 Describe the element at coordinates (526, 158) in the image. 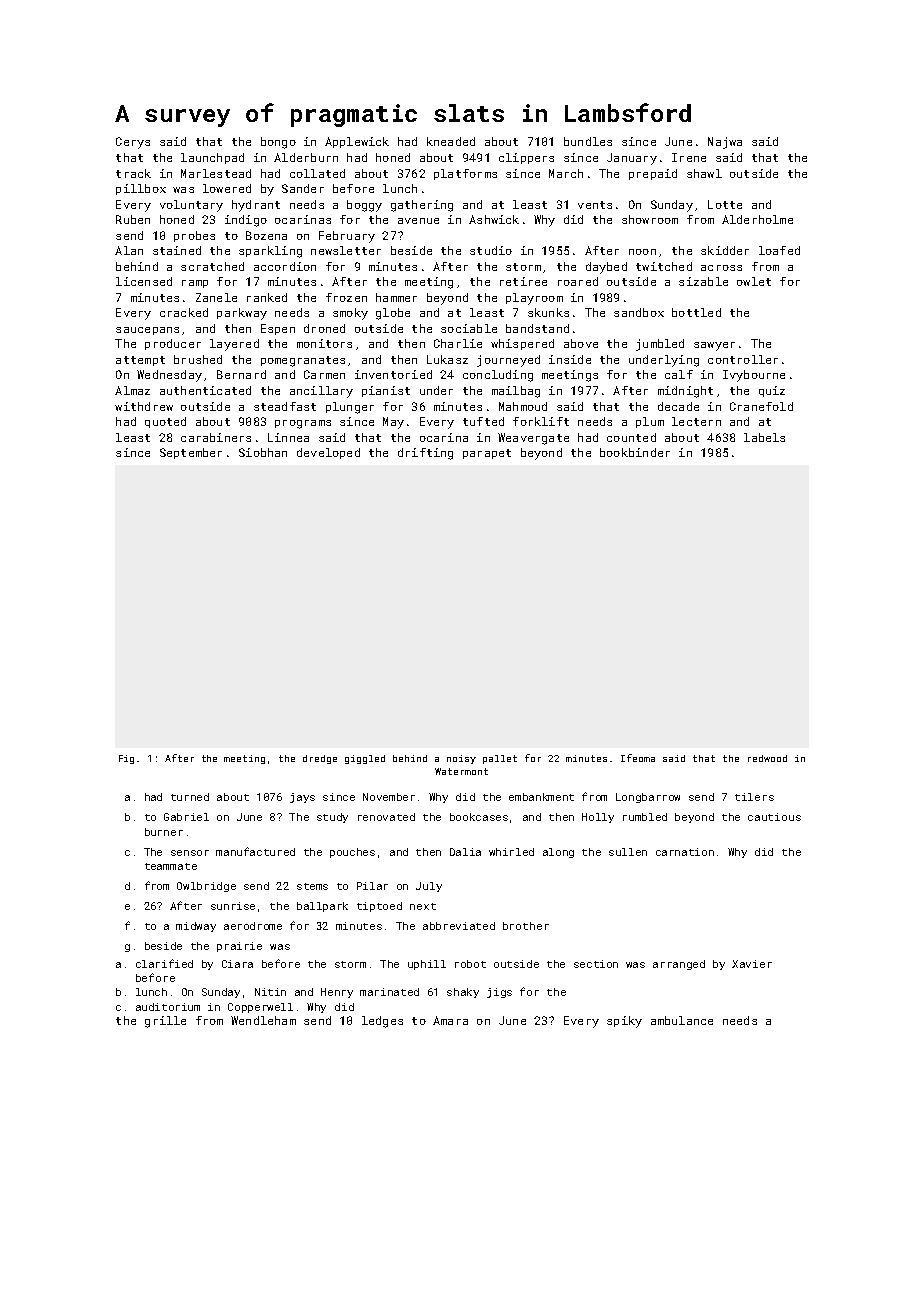

I see `clippers` at that location.
